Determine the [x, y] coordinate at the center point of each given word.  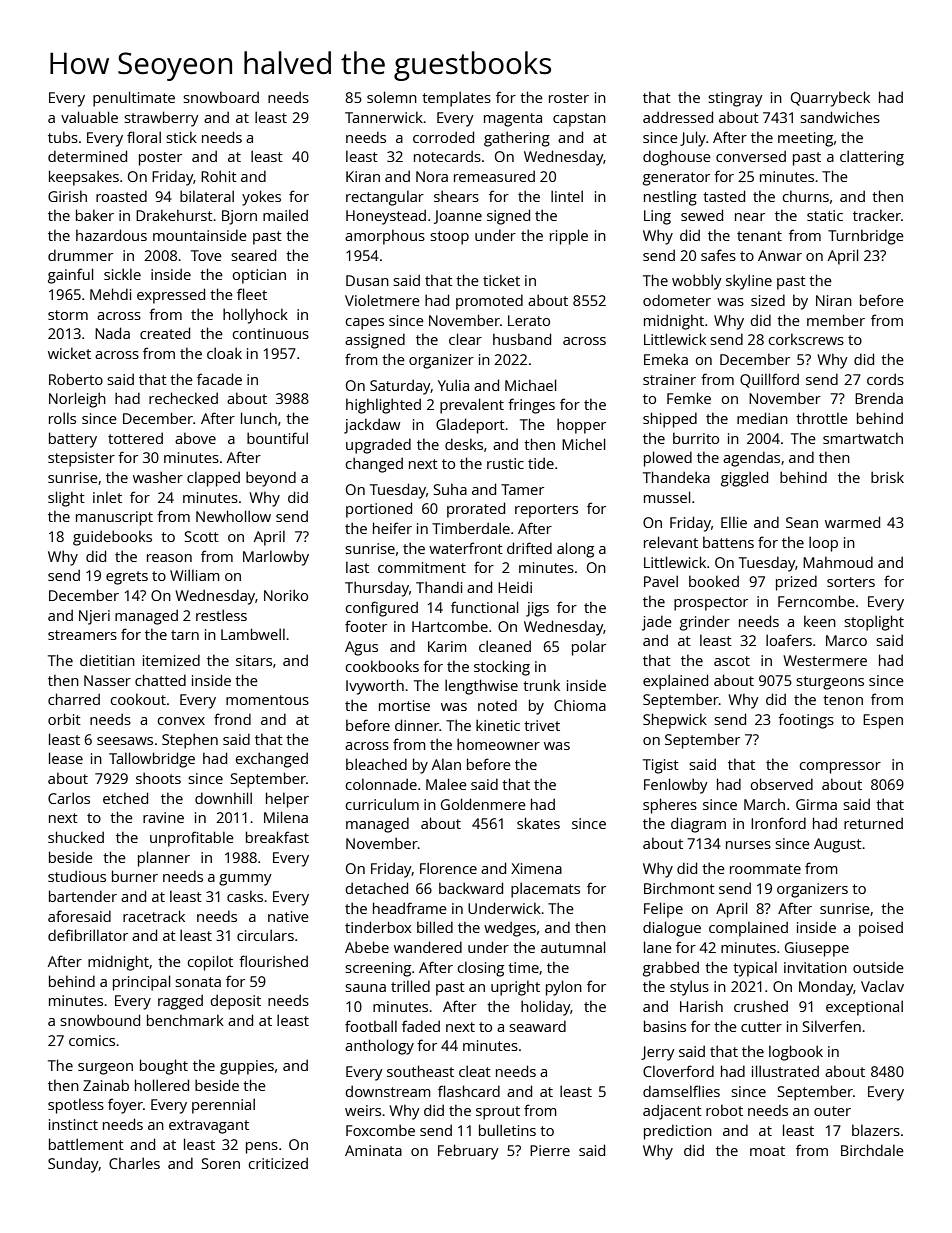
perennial [223, 1106]
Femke [689, 398]
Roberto [76, 379]
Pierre [550, 1150]
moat [767, 1151]
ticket [501, 280]
